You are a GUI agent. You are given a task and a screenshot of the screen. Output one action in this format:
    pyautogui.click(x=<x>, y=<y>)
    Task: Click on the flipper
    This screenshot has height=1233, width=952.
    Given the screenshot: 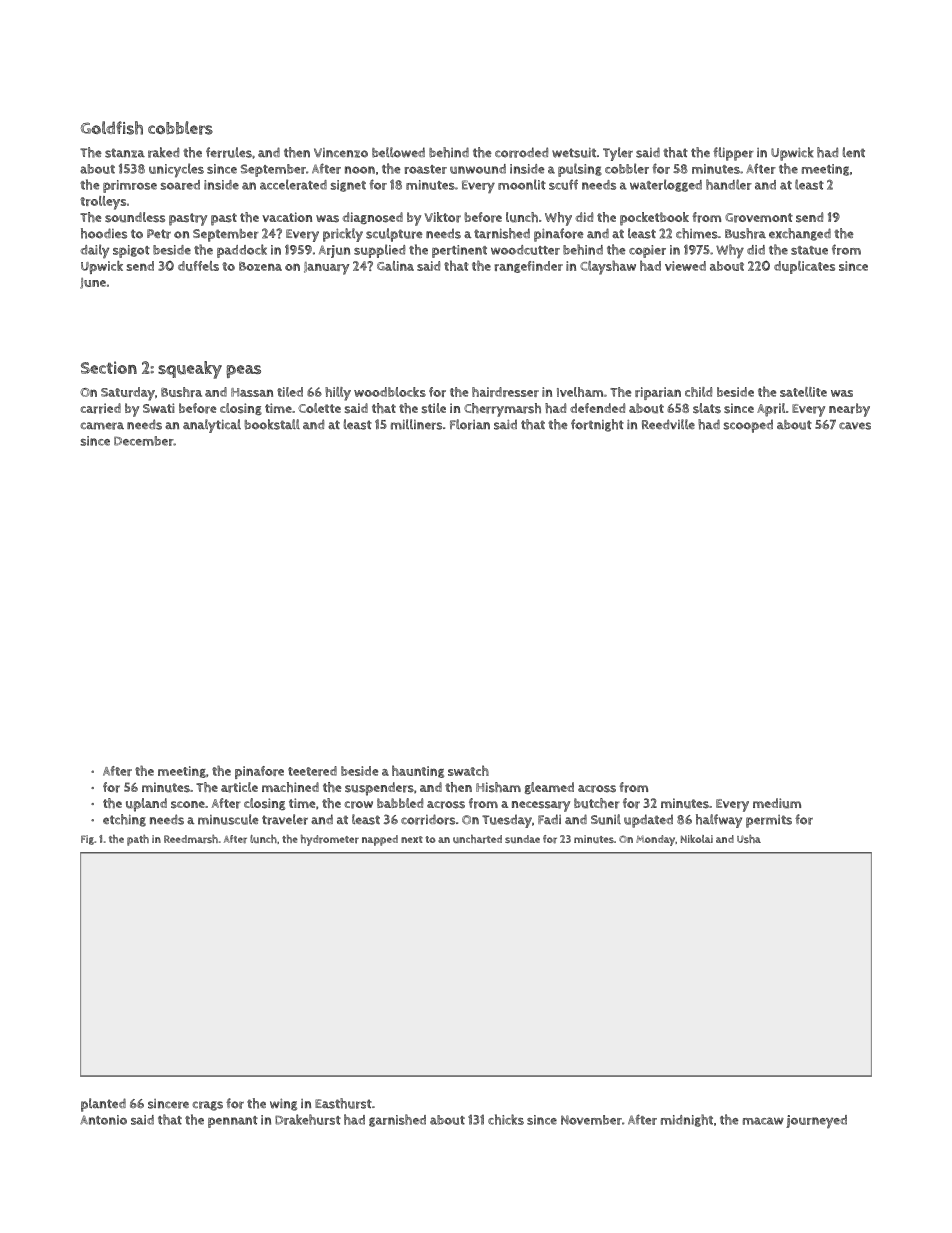 What is the action you would take?
    pyautogui.click(x=733, y=154)
